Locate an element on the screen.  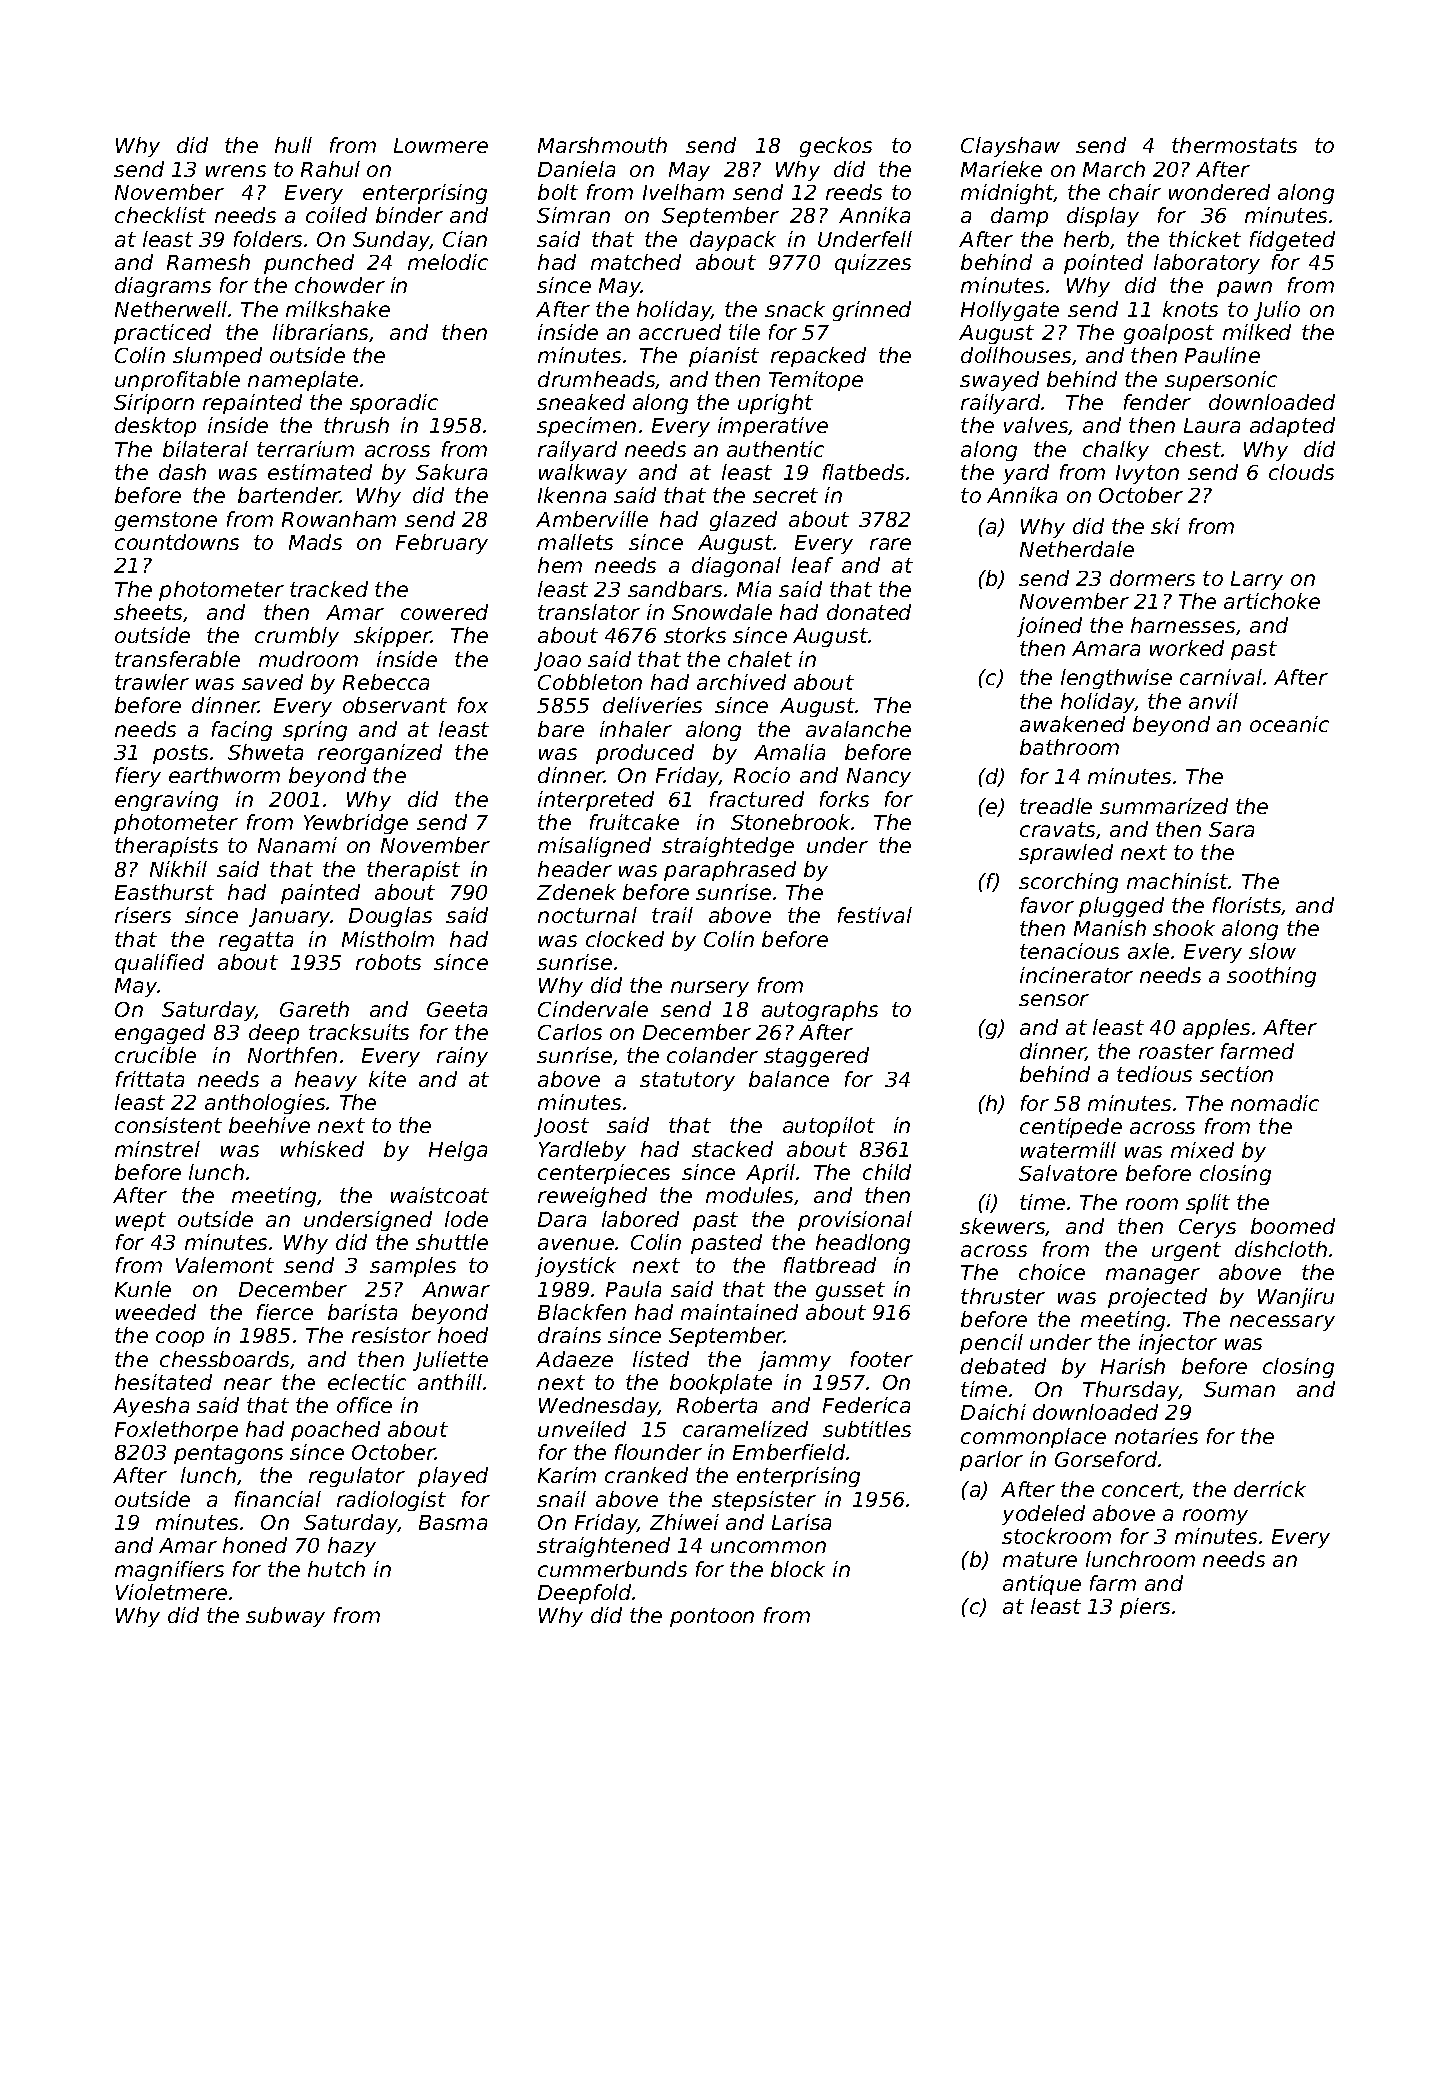
tenacious is located at coordinates (1069, 951).
